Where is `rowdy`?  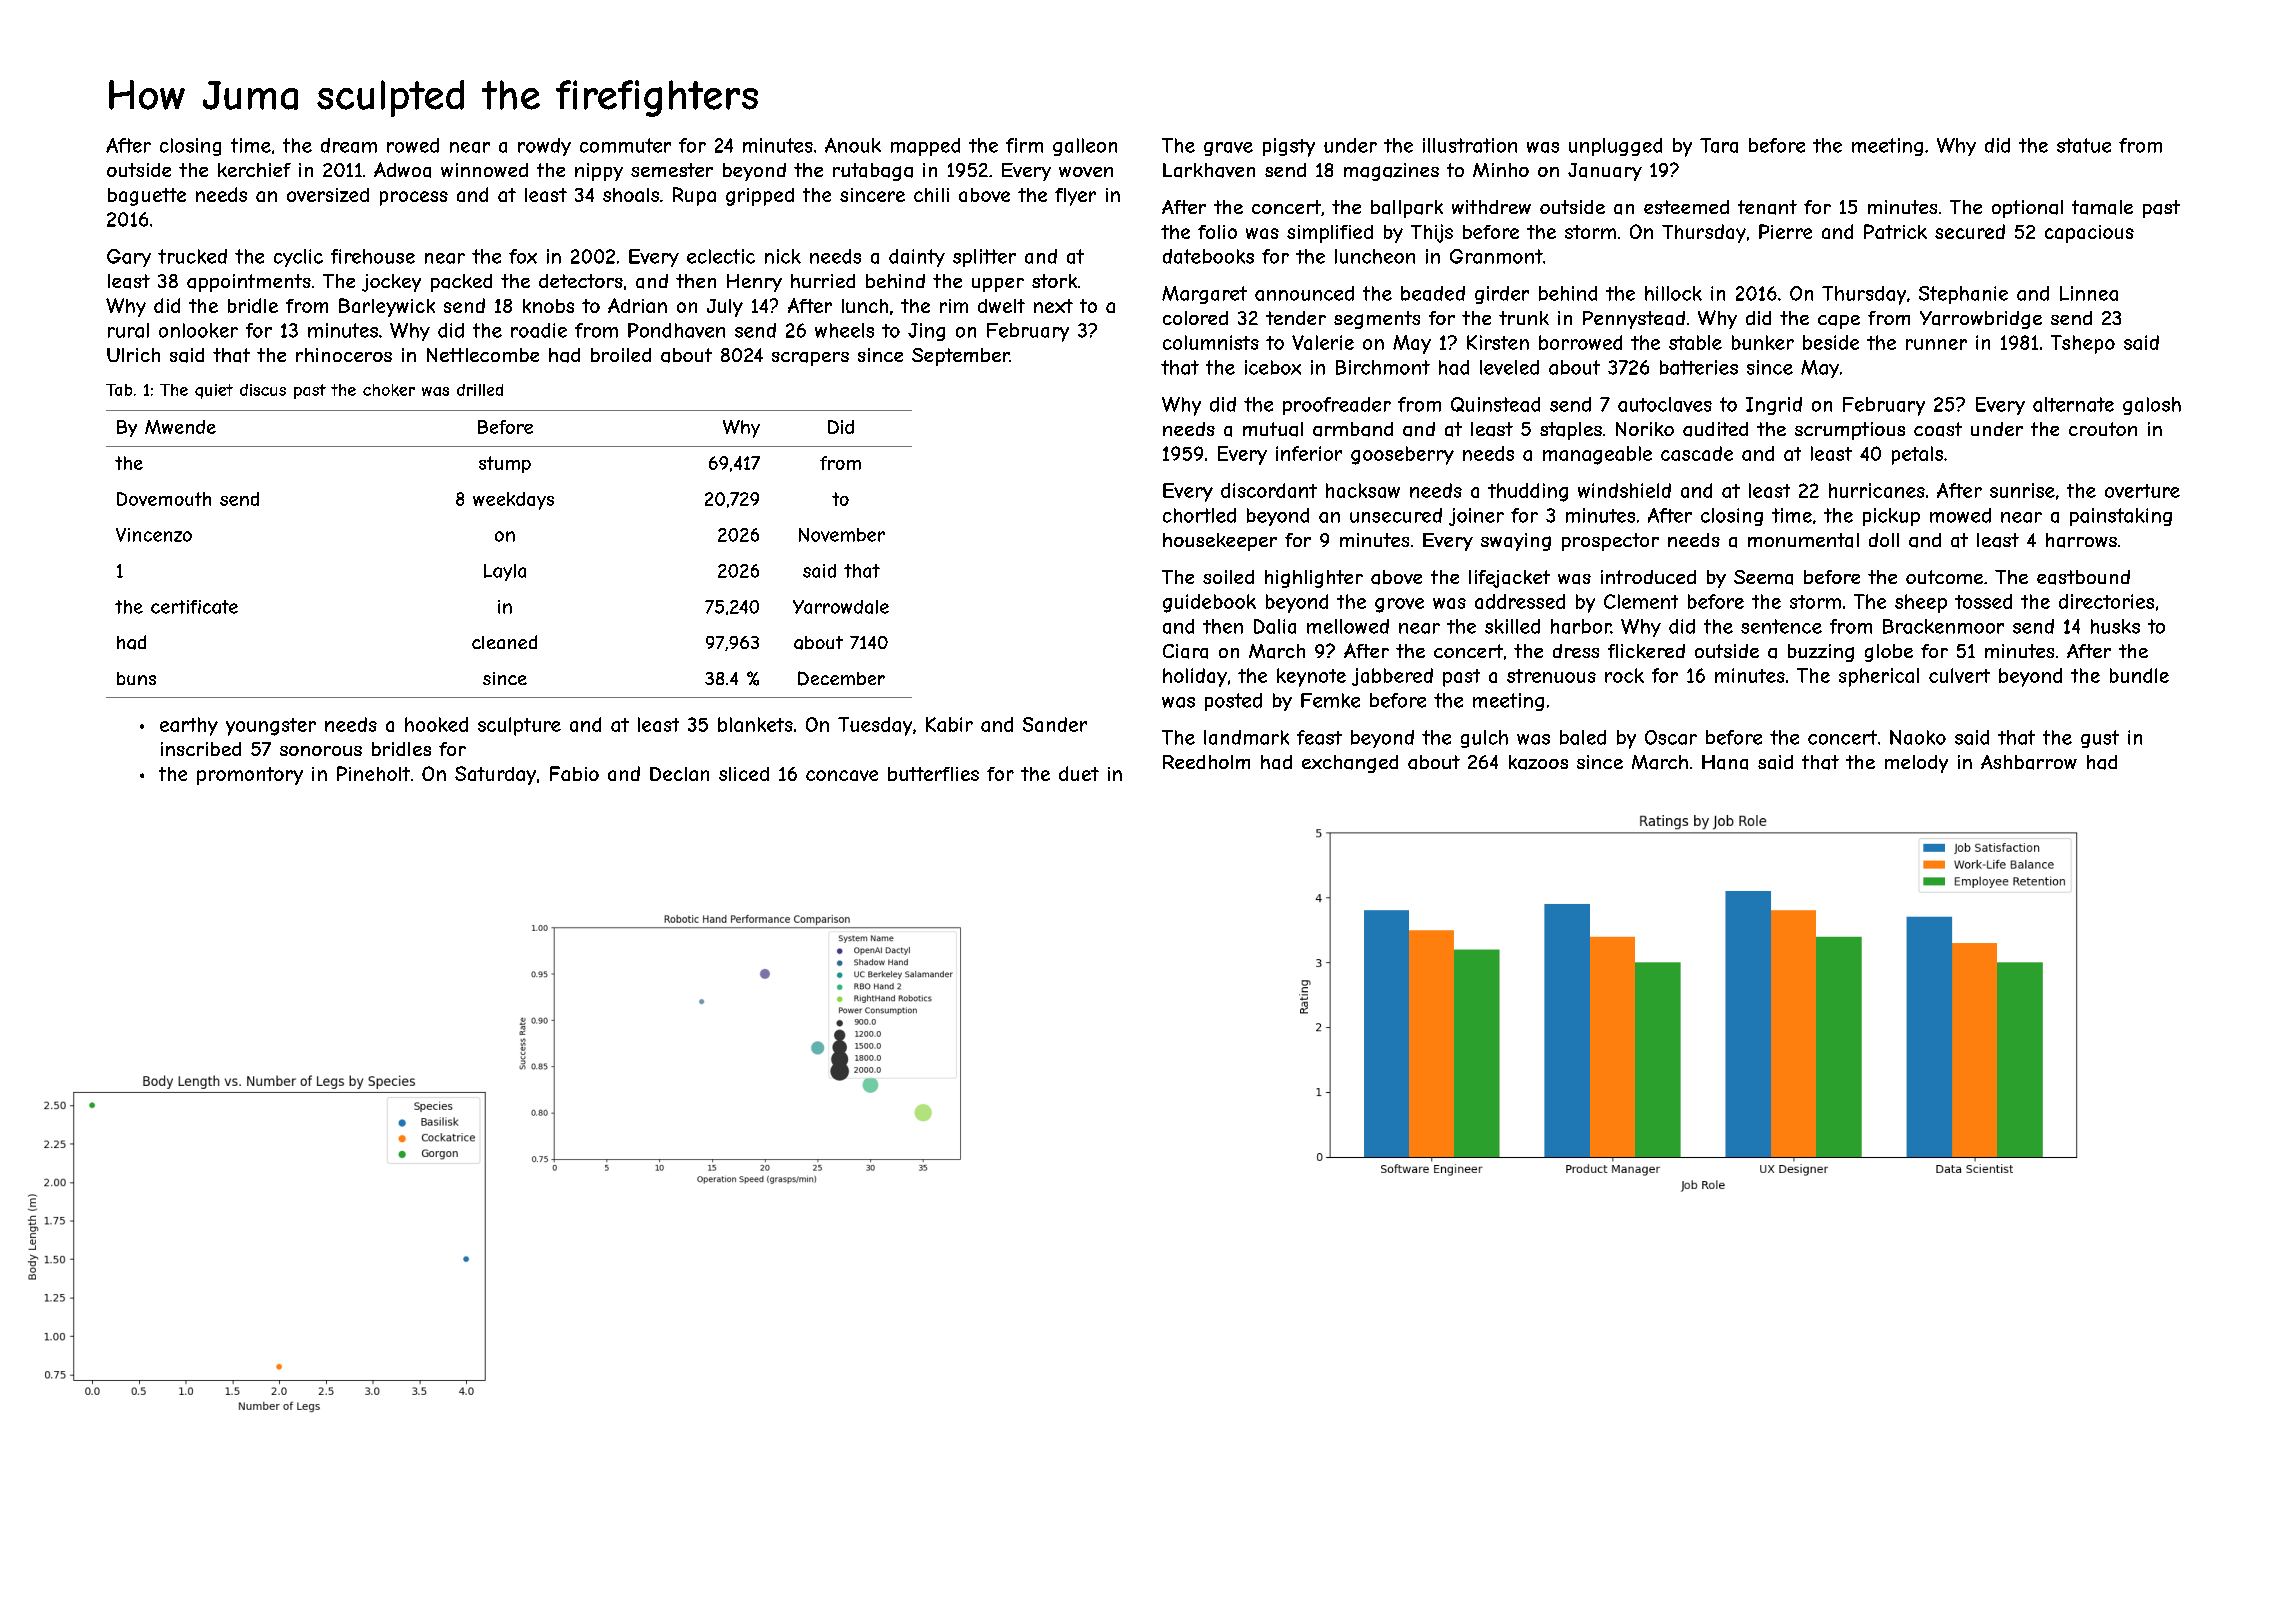 rowdy is located at coordinates (544, 147).
